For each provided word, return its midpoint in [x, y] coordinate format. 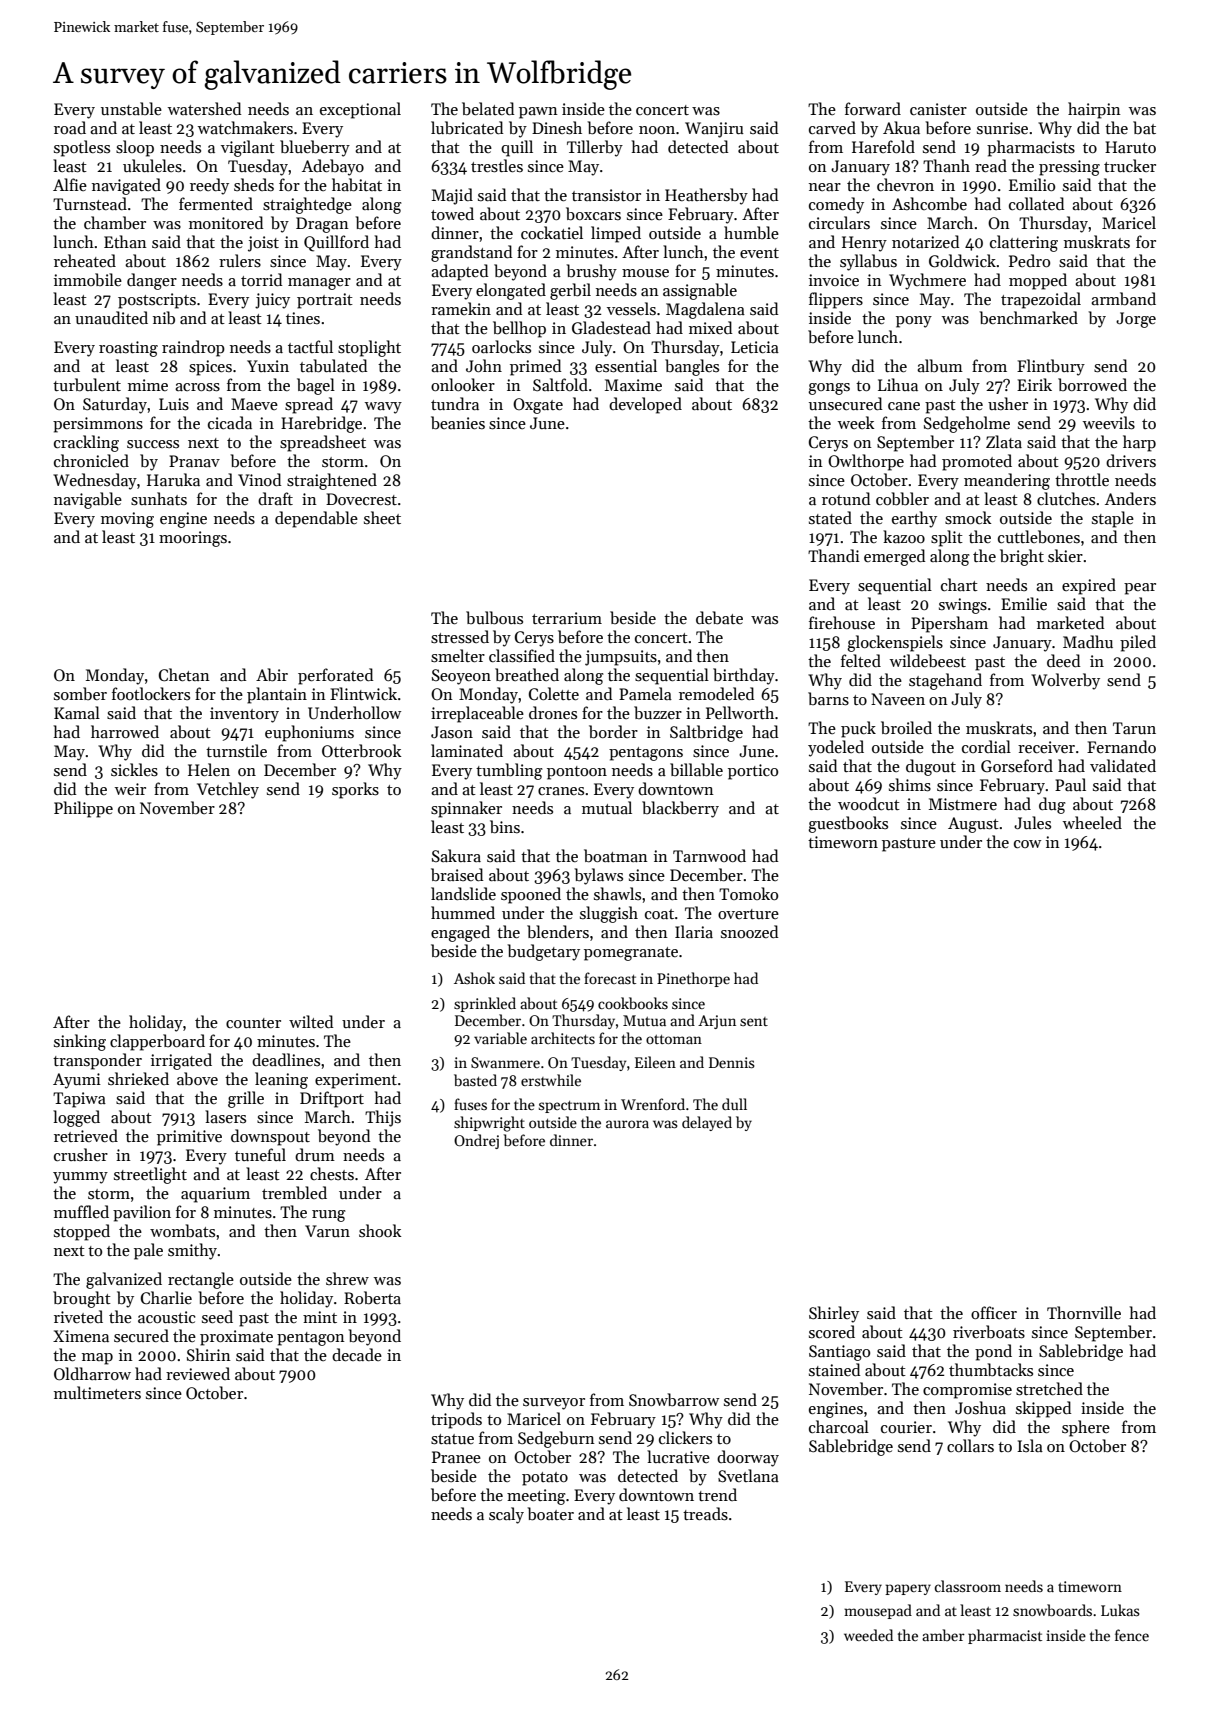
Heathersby [706, 196]
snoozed [749, 931]
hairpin [1094, 110]
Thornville [1084, 1312]
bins [505, 827]
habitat [357, 185]
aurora [627, 1124]
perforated [335, 676]
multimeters [97, 1392]
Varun [327, 1231]
